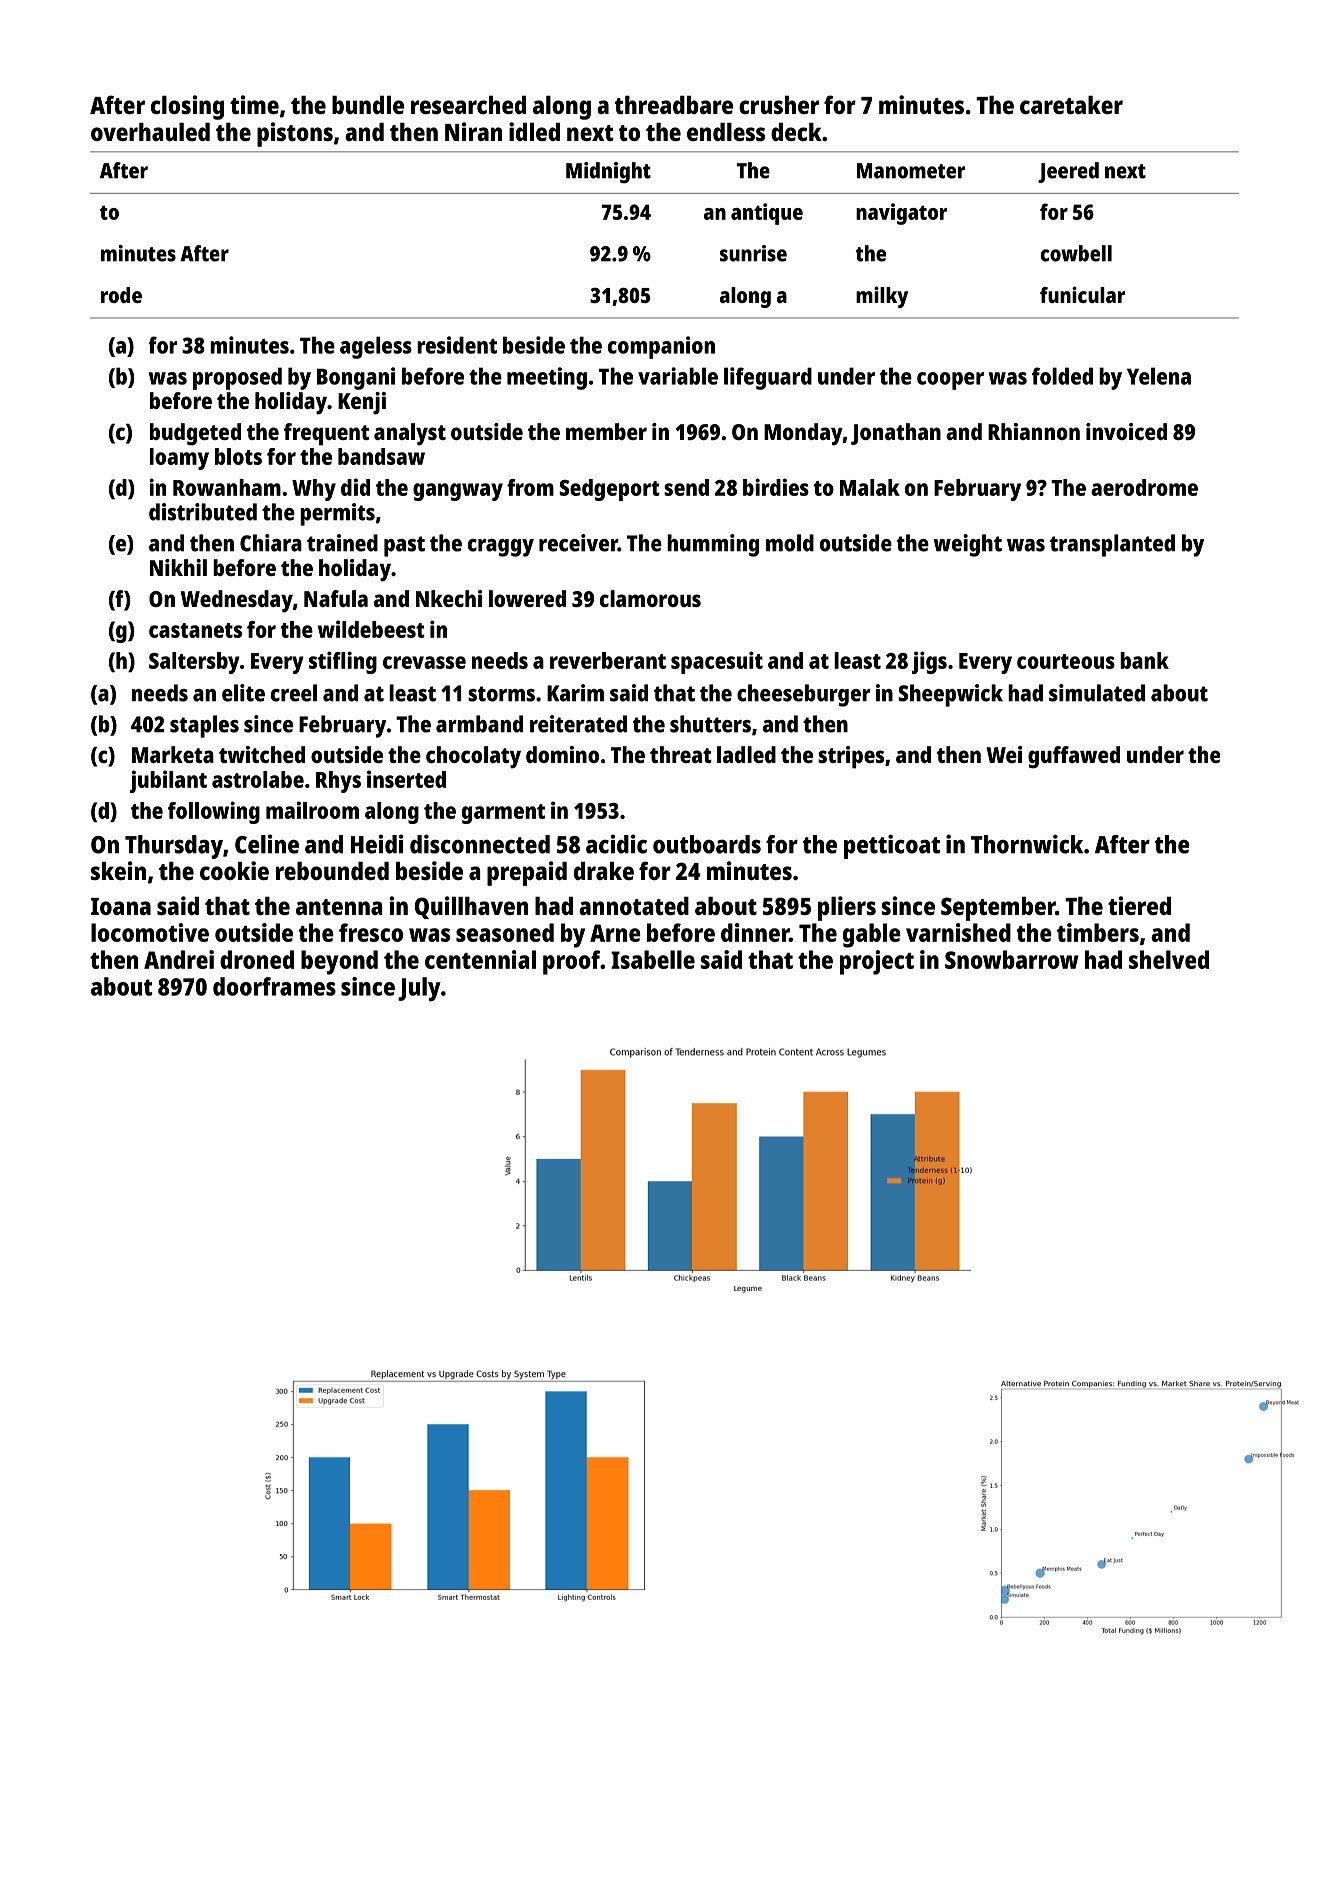  What do you see at coordinates (615, 933) in the screenshot?
I see `Arne` at bounding box center [615, 933].
